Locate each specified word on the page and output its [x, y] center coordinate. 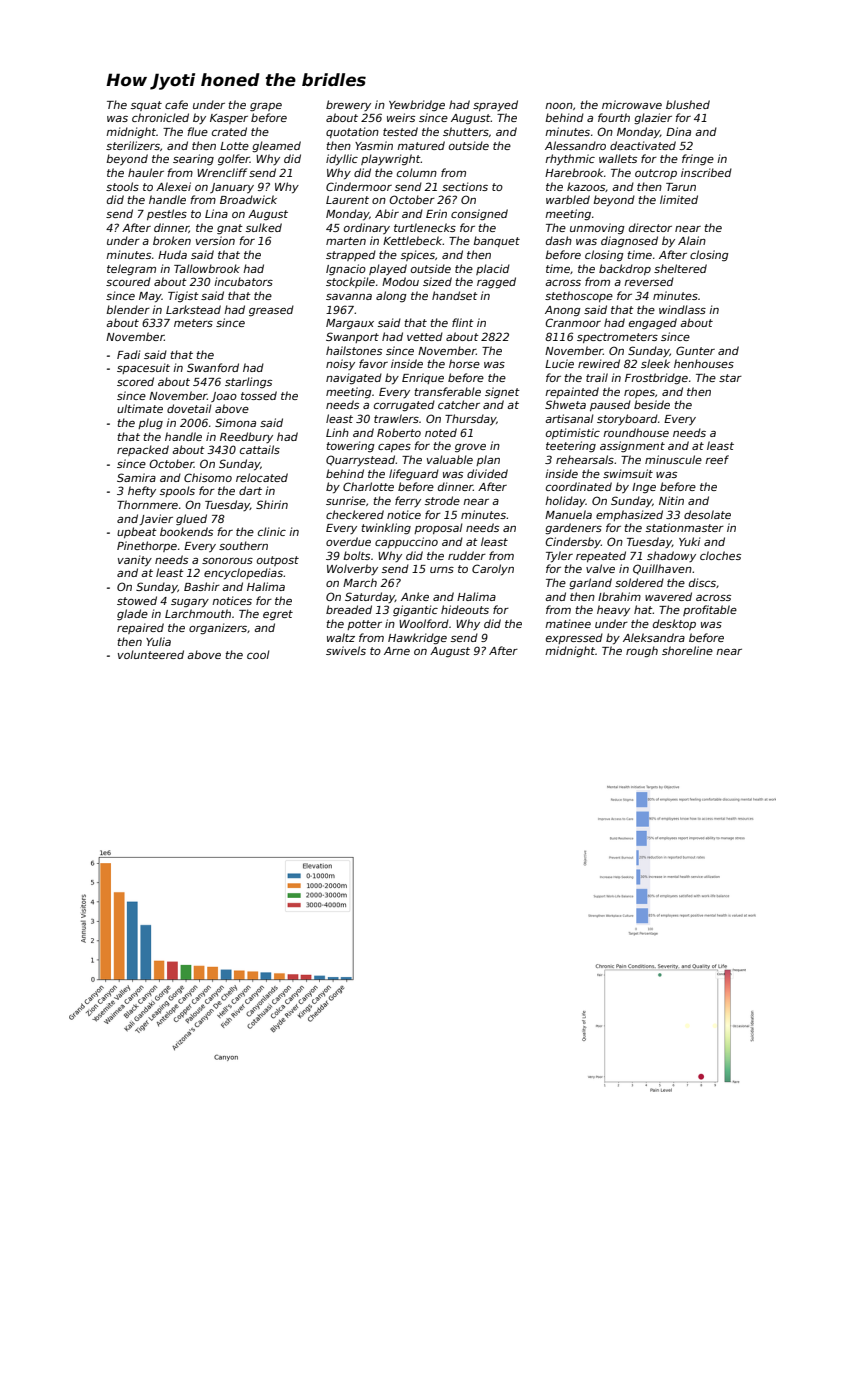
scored [135, 381]
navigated [354, 379]
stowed [137, 600]
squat [146, 106]
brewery [348, 105]
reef [717, 459]
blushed [688, 104]
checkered [355, 514]
